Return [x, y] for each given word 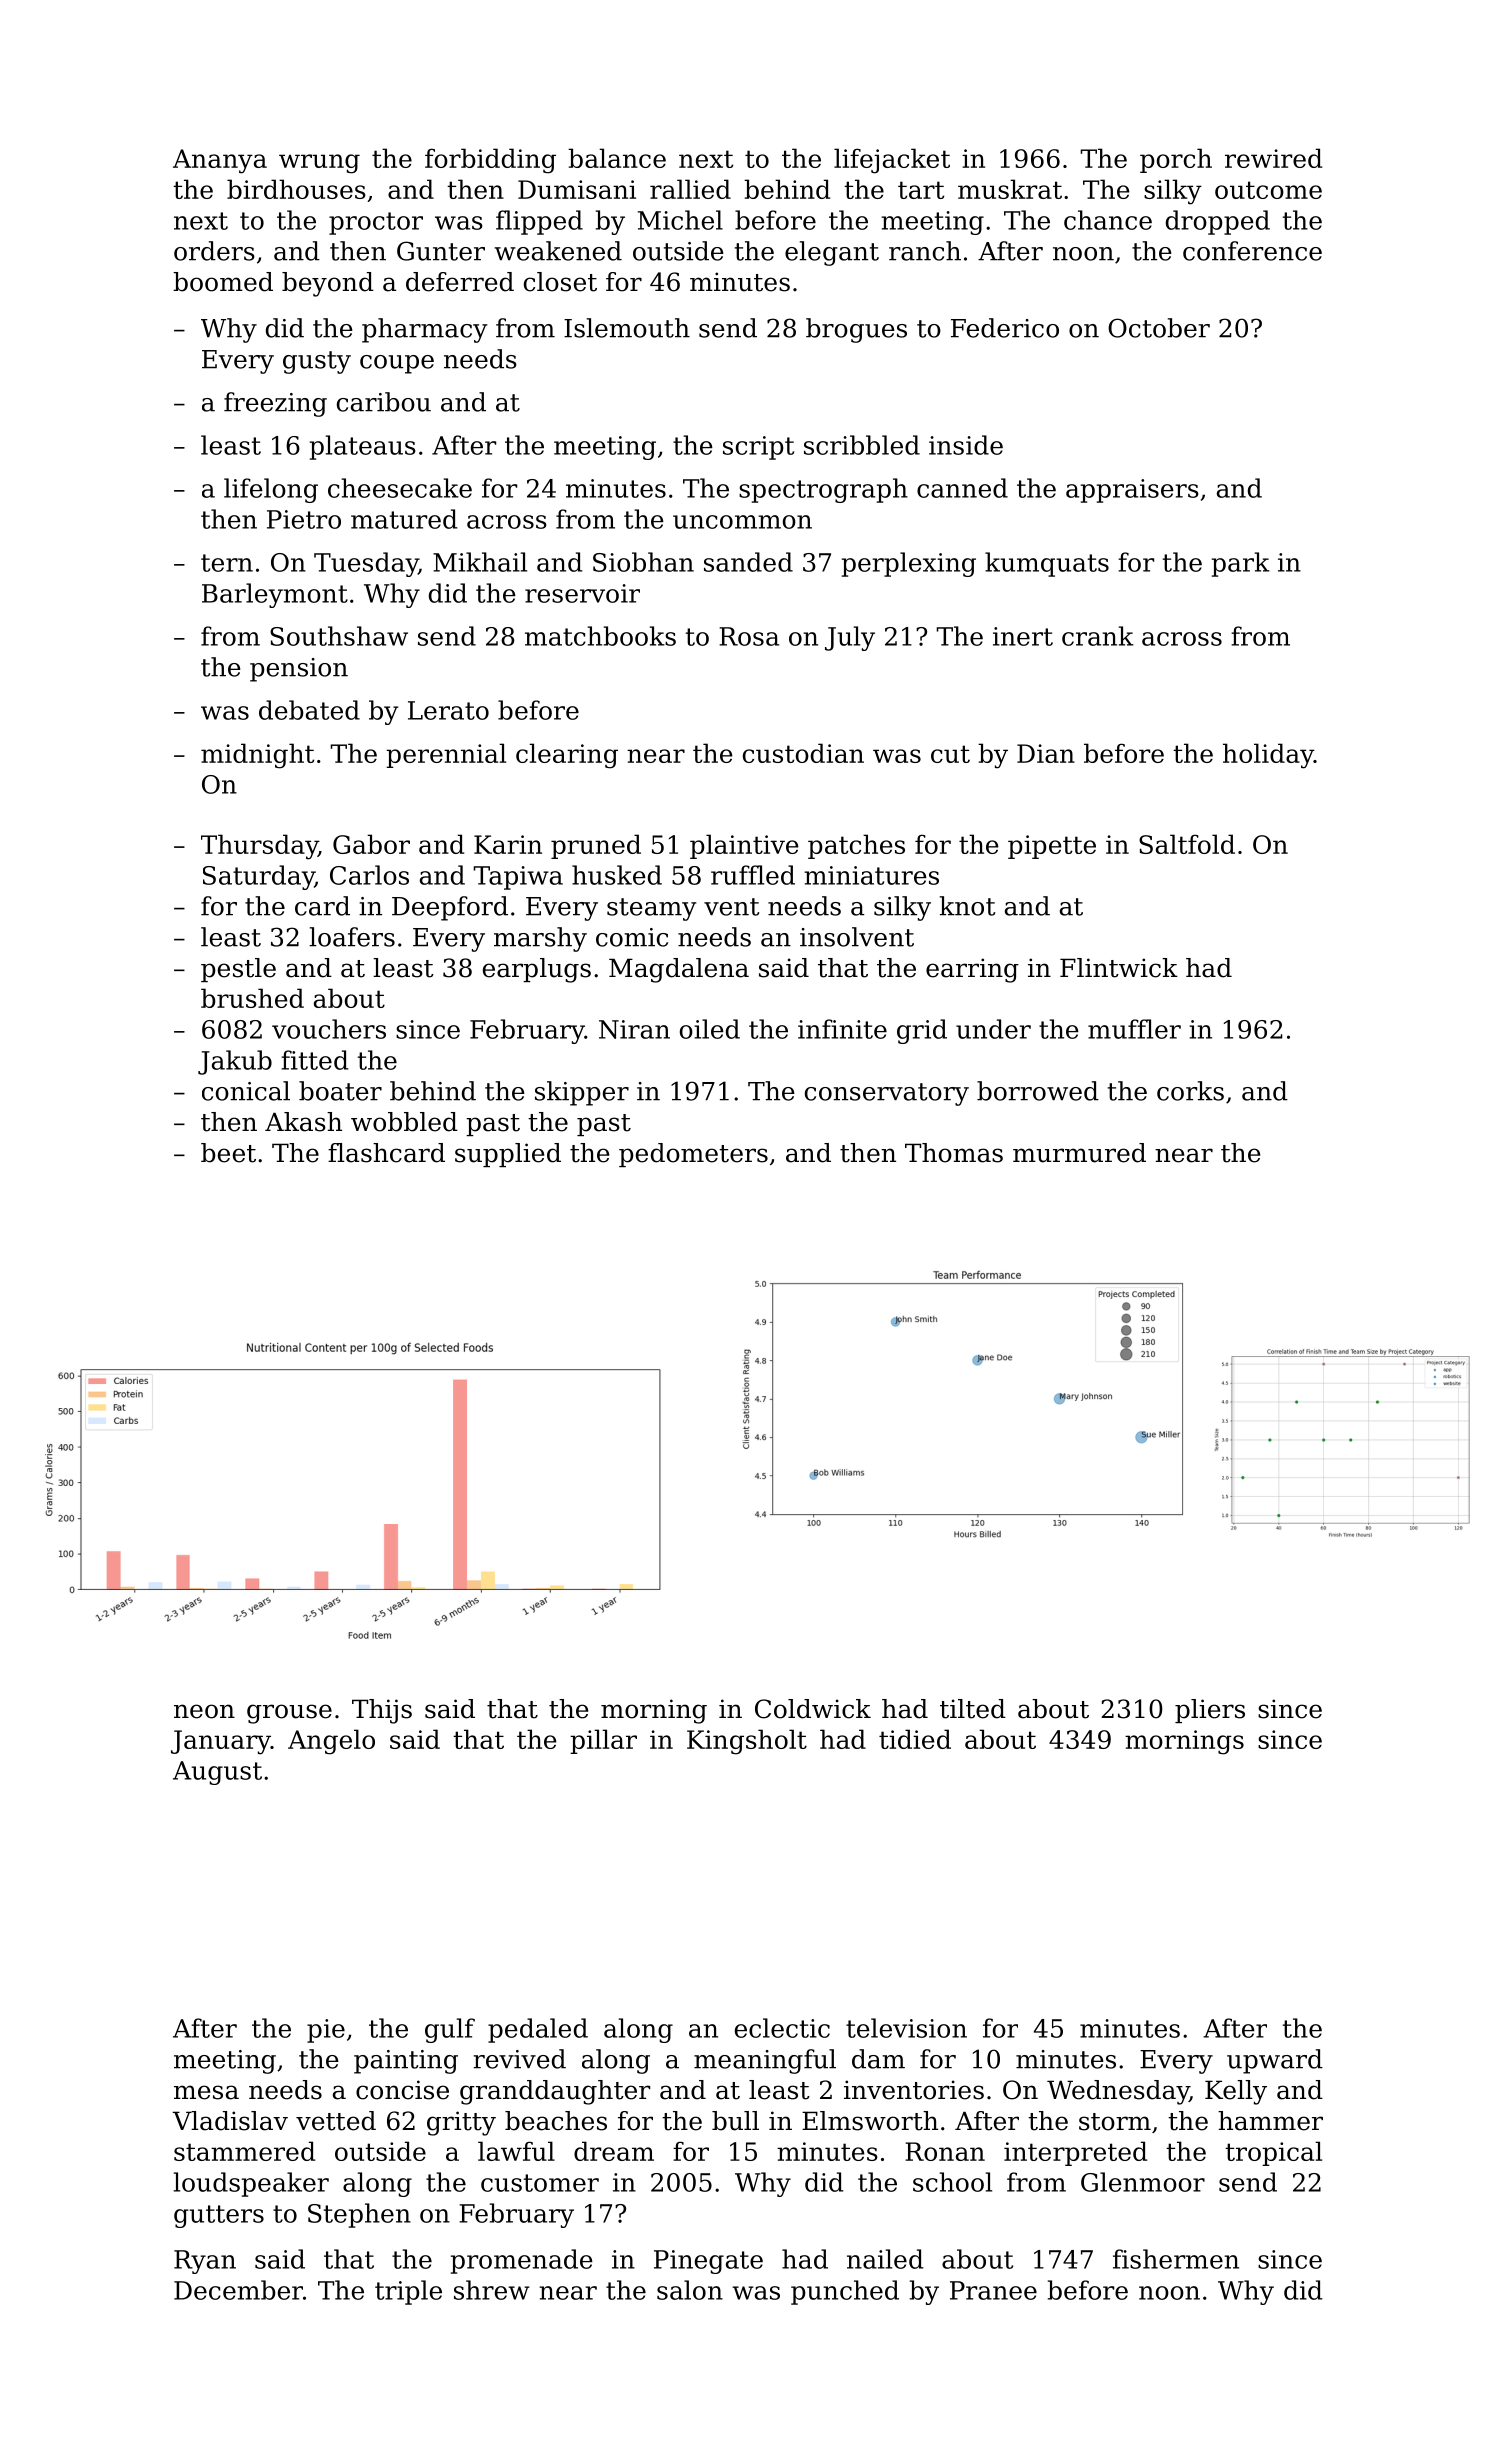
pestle [238, 970]
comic [632, 937]
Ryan [205, 2262]
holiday [1268, 756]
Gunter [441, 251]
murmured [1079, 1153]
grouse [289, 1714]
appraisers [1132, 491]
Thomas [954, 1153]
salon [690, 2290]
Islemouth [627, 328]
